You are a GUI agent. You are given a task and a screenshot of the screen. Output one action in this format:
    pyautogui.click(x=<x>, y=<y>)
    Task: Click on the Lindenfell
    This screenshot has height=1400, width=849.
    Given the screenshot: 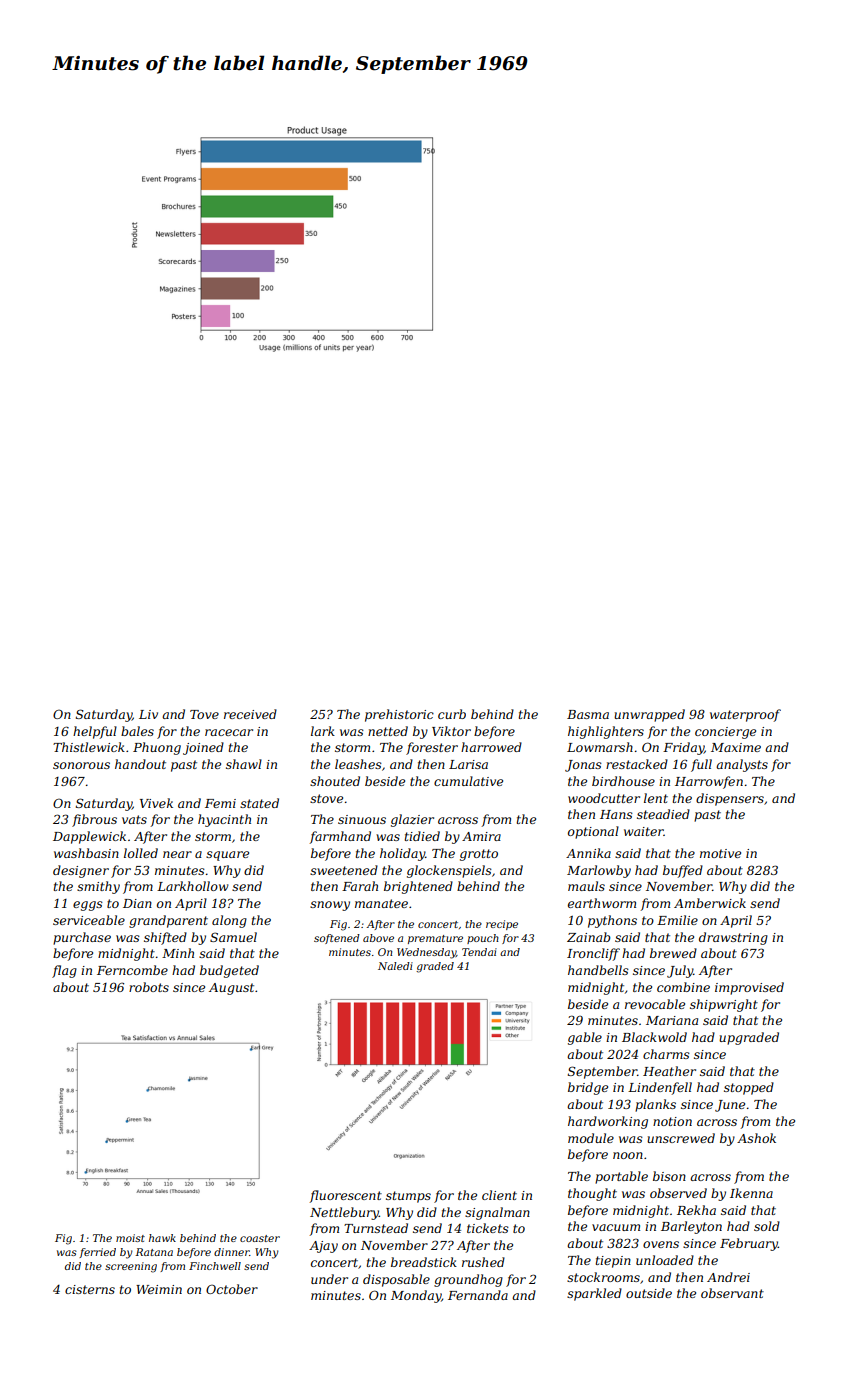 What is the action you would take?
    pyautogui.click(x=660, y=1088)
